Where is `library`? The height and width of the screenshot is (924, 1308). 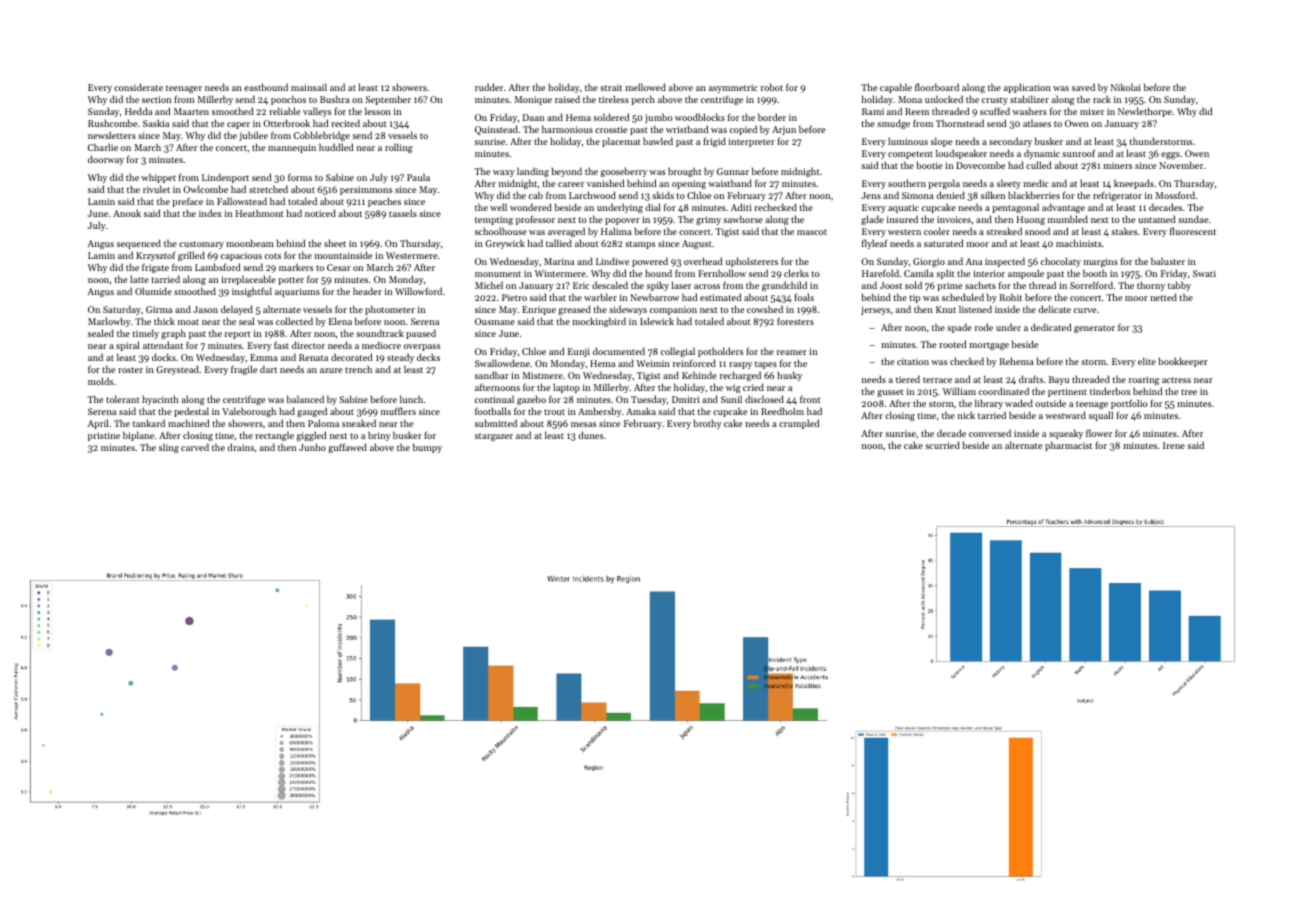 library is located at coordinates (989, 404).
